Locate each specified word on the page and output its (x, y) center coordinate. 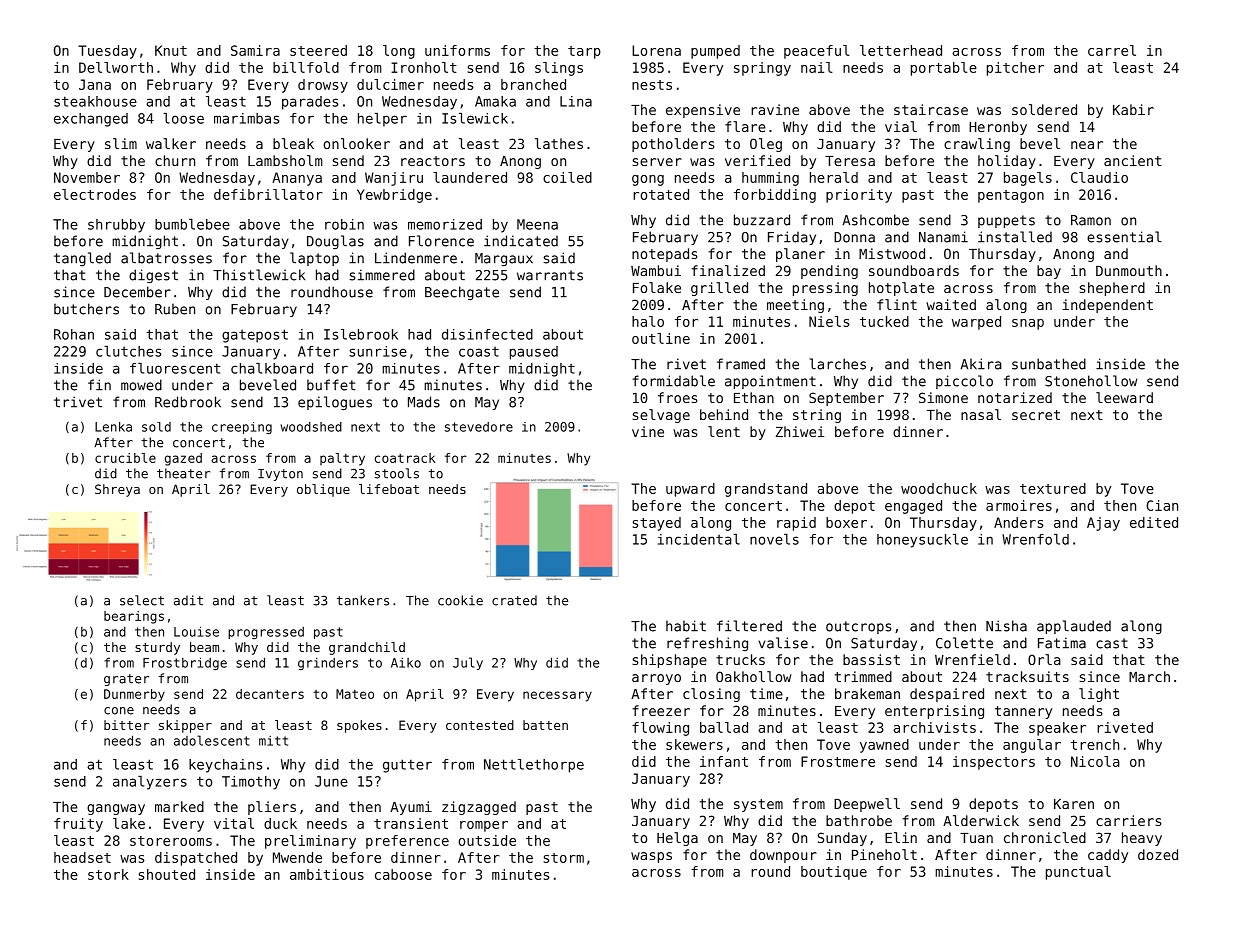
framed (741, 364)
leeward (1124, 397)
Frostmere (838, 761)
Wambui (656, 270)
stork (108, 874)
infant (724, 761)
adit (188, 600)
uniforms (457, 50)
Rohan (74, 334)
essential (1124, 237)
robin (344, 224)
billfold (306, 67)
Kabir (1133, 109)
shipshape (670, 661)
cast (1112, 643)
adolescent (212, 740)
